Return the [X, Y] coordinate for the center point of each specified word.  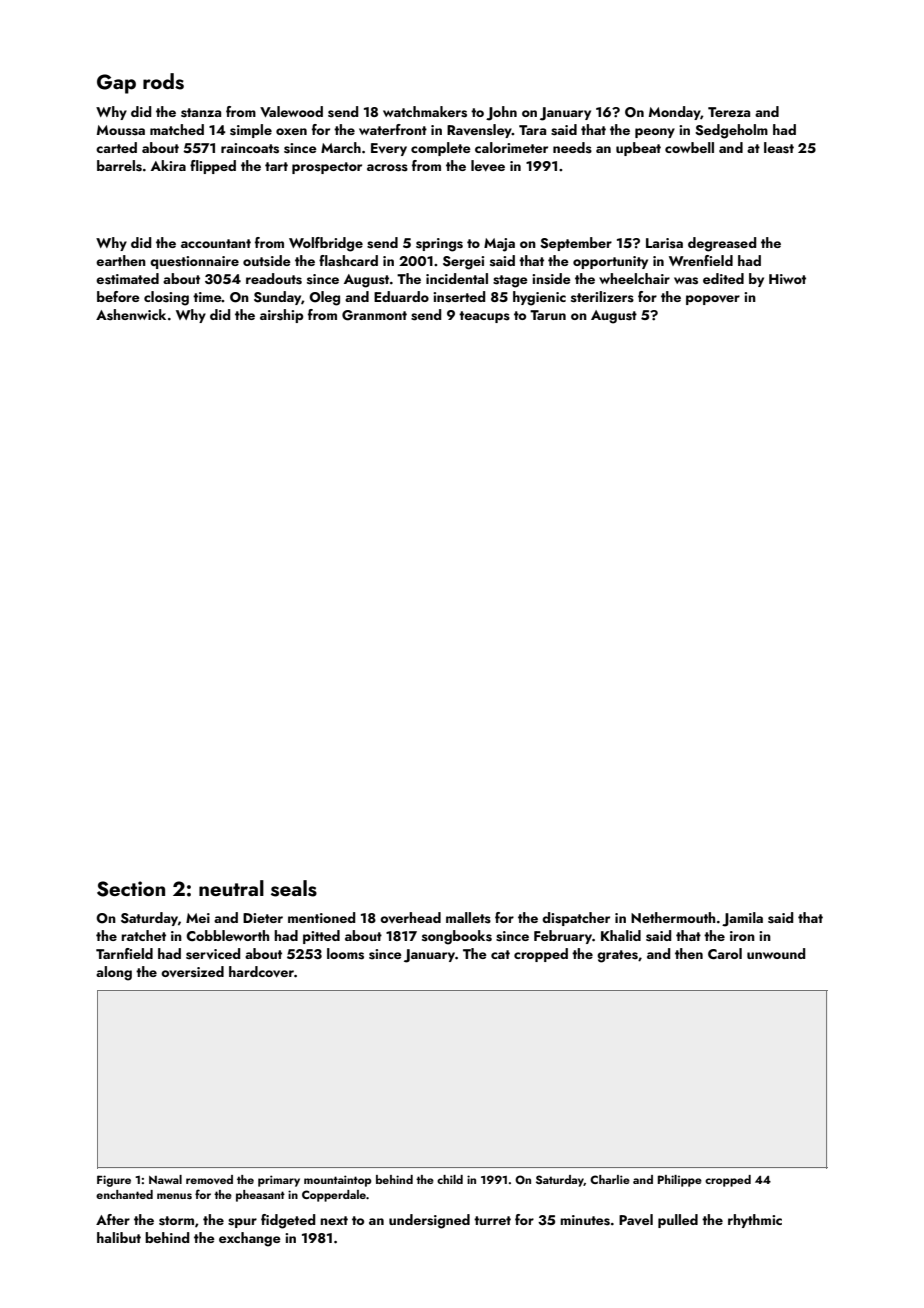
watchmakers [425, 112]
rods [163, 81]
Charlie [610, 1179]
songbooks [457, 937]
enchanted [124, 1194]
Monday [675, 113]
